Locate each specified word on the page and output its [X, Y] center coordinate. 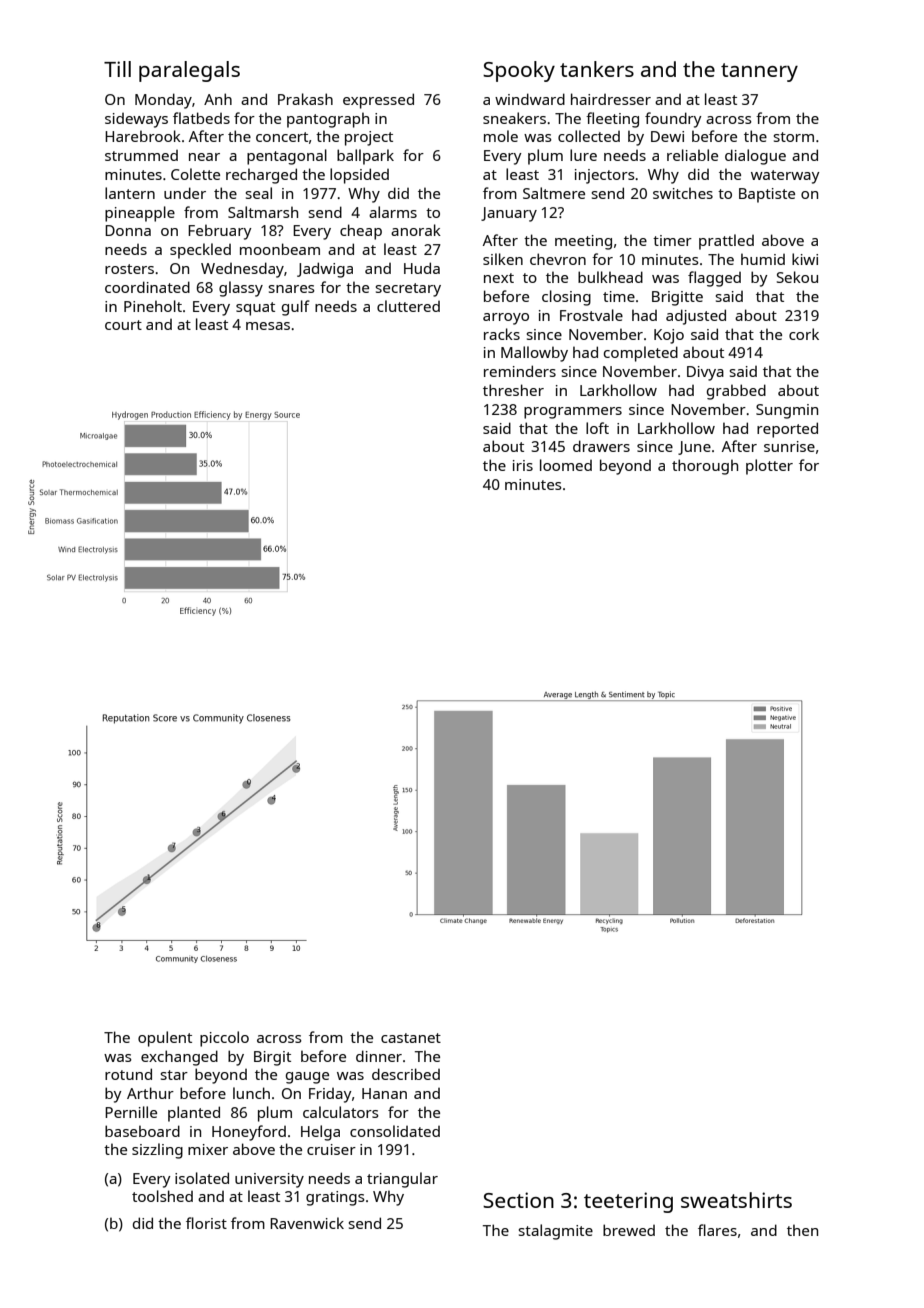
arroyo [506, 319]
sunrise [789, 446]
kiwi [805, 259]
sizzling [157, 1151]
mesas [268, 326]
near [204, 157]
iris [523, 465]
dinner [379, 1056]
